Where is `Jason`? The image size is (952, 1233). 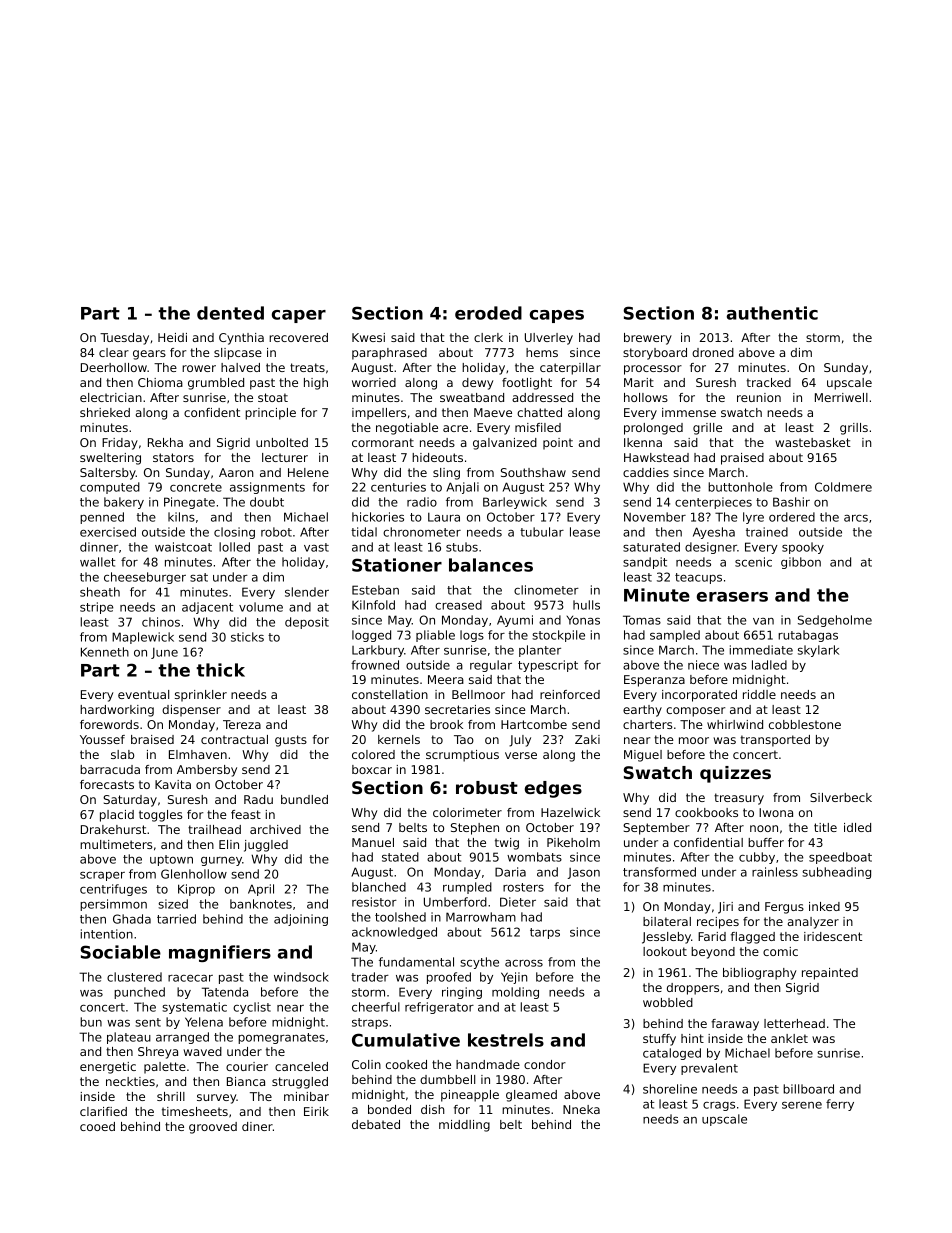
Jason is located at coordinates (584, 873).
